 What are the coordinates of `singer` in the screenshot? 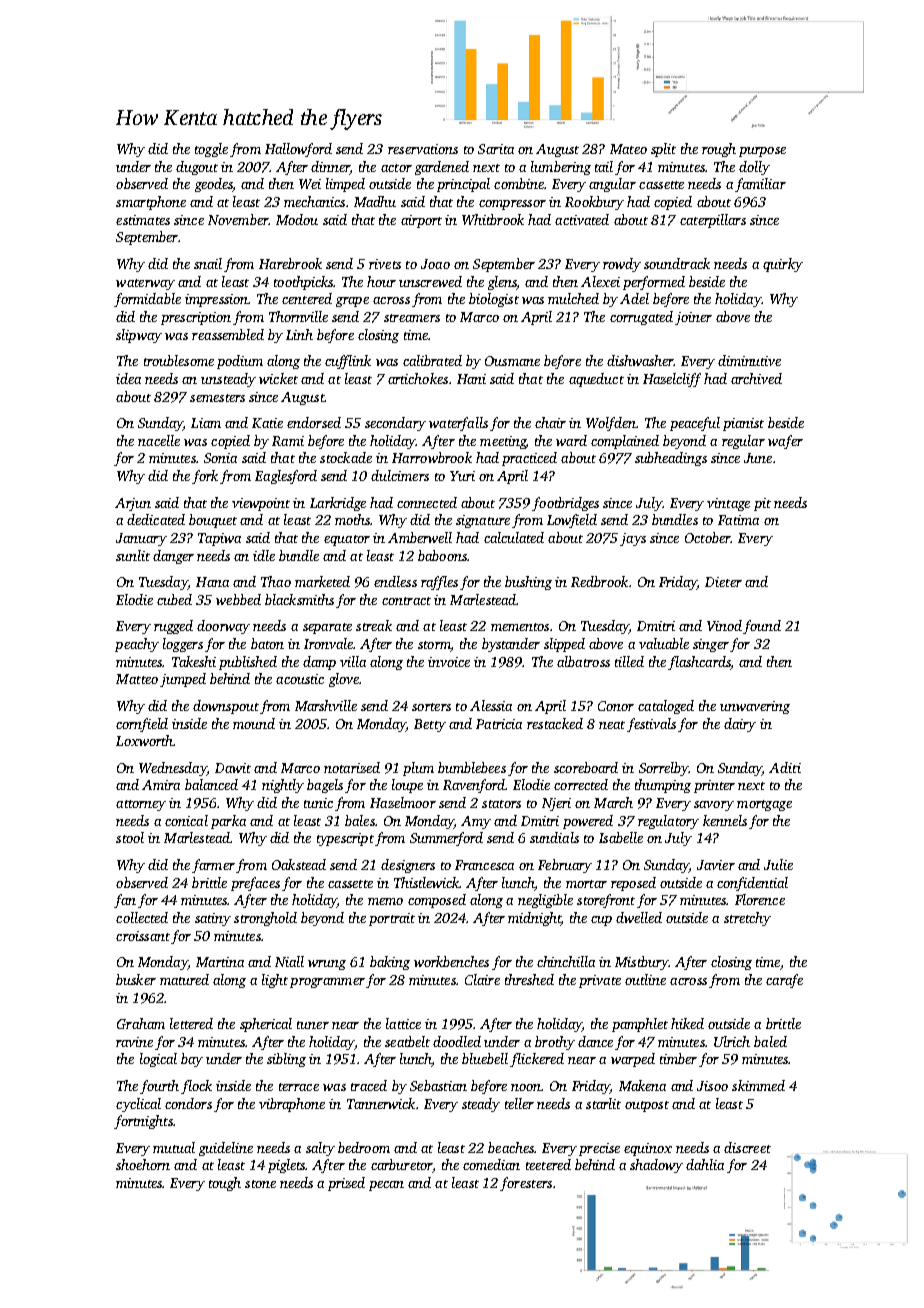 It's located at (711, 645).
